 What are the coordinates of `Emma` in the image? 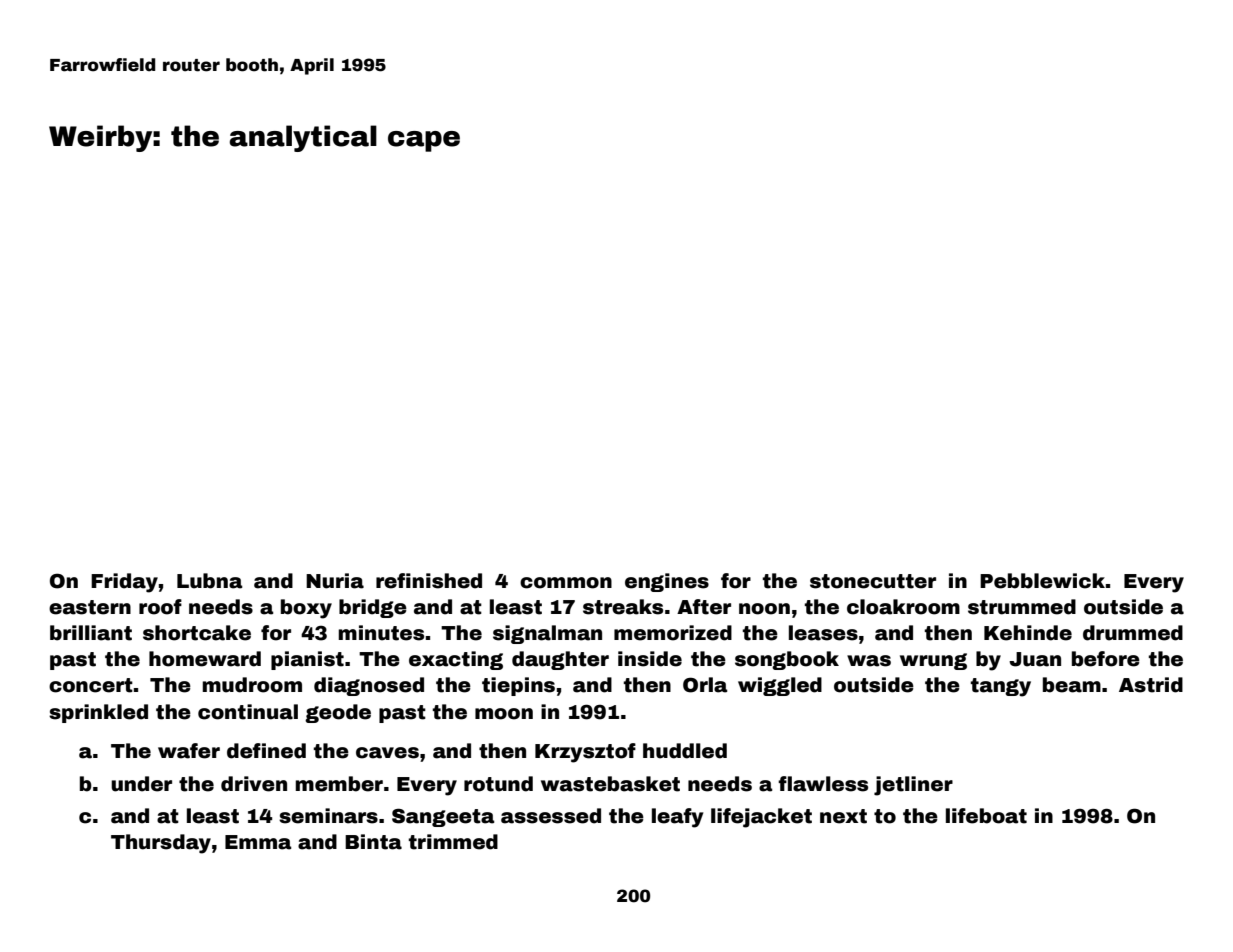 It's located at (258, 842).
